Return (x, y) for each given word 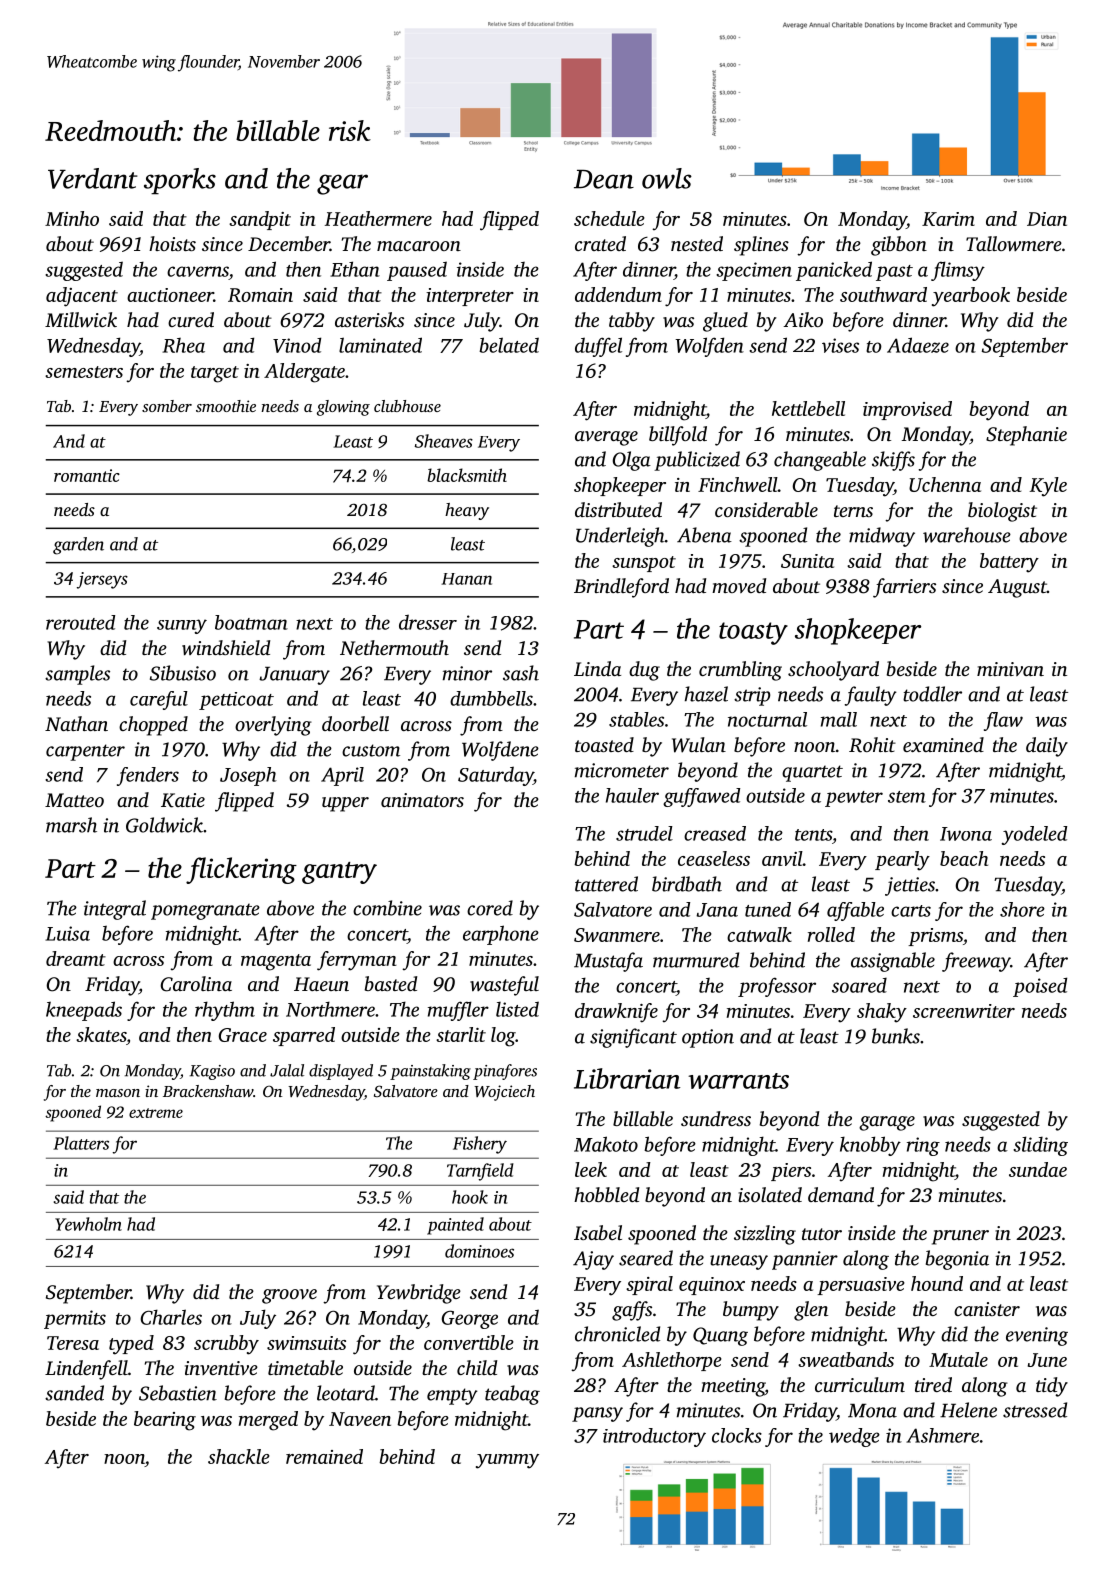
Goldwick (164, 825)
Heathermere (378, 218)
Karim (948, 219)
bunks (896, 1036)
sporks (180, 181)
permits (75, 1319)
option (708, 1038)
